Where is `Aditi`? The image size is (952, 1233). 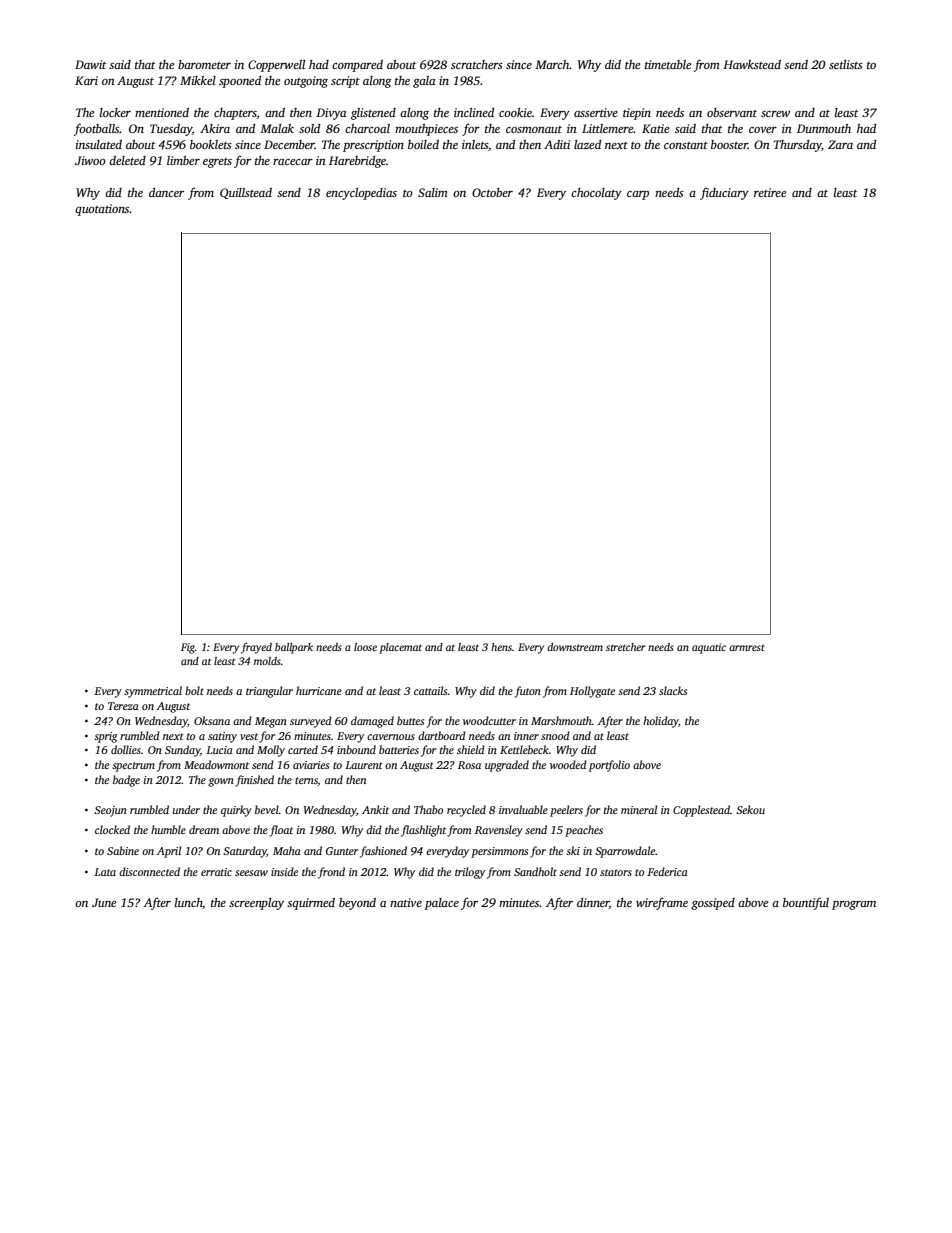 Aditi is located at coordinates (557, 144).
